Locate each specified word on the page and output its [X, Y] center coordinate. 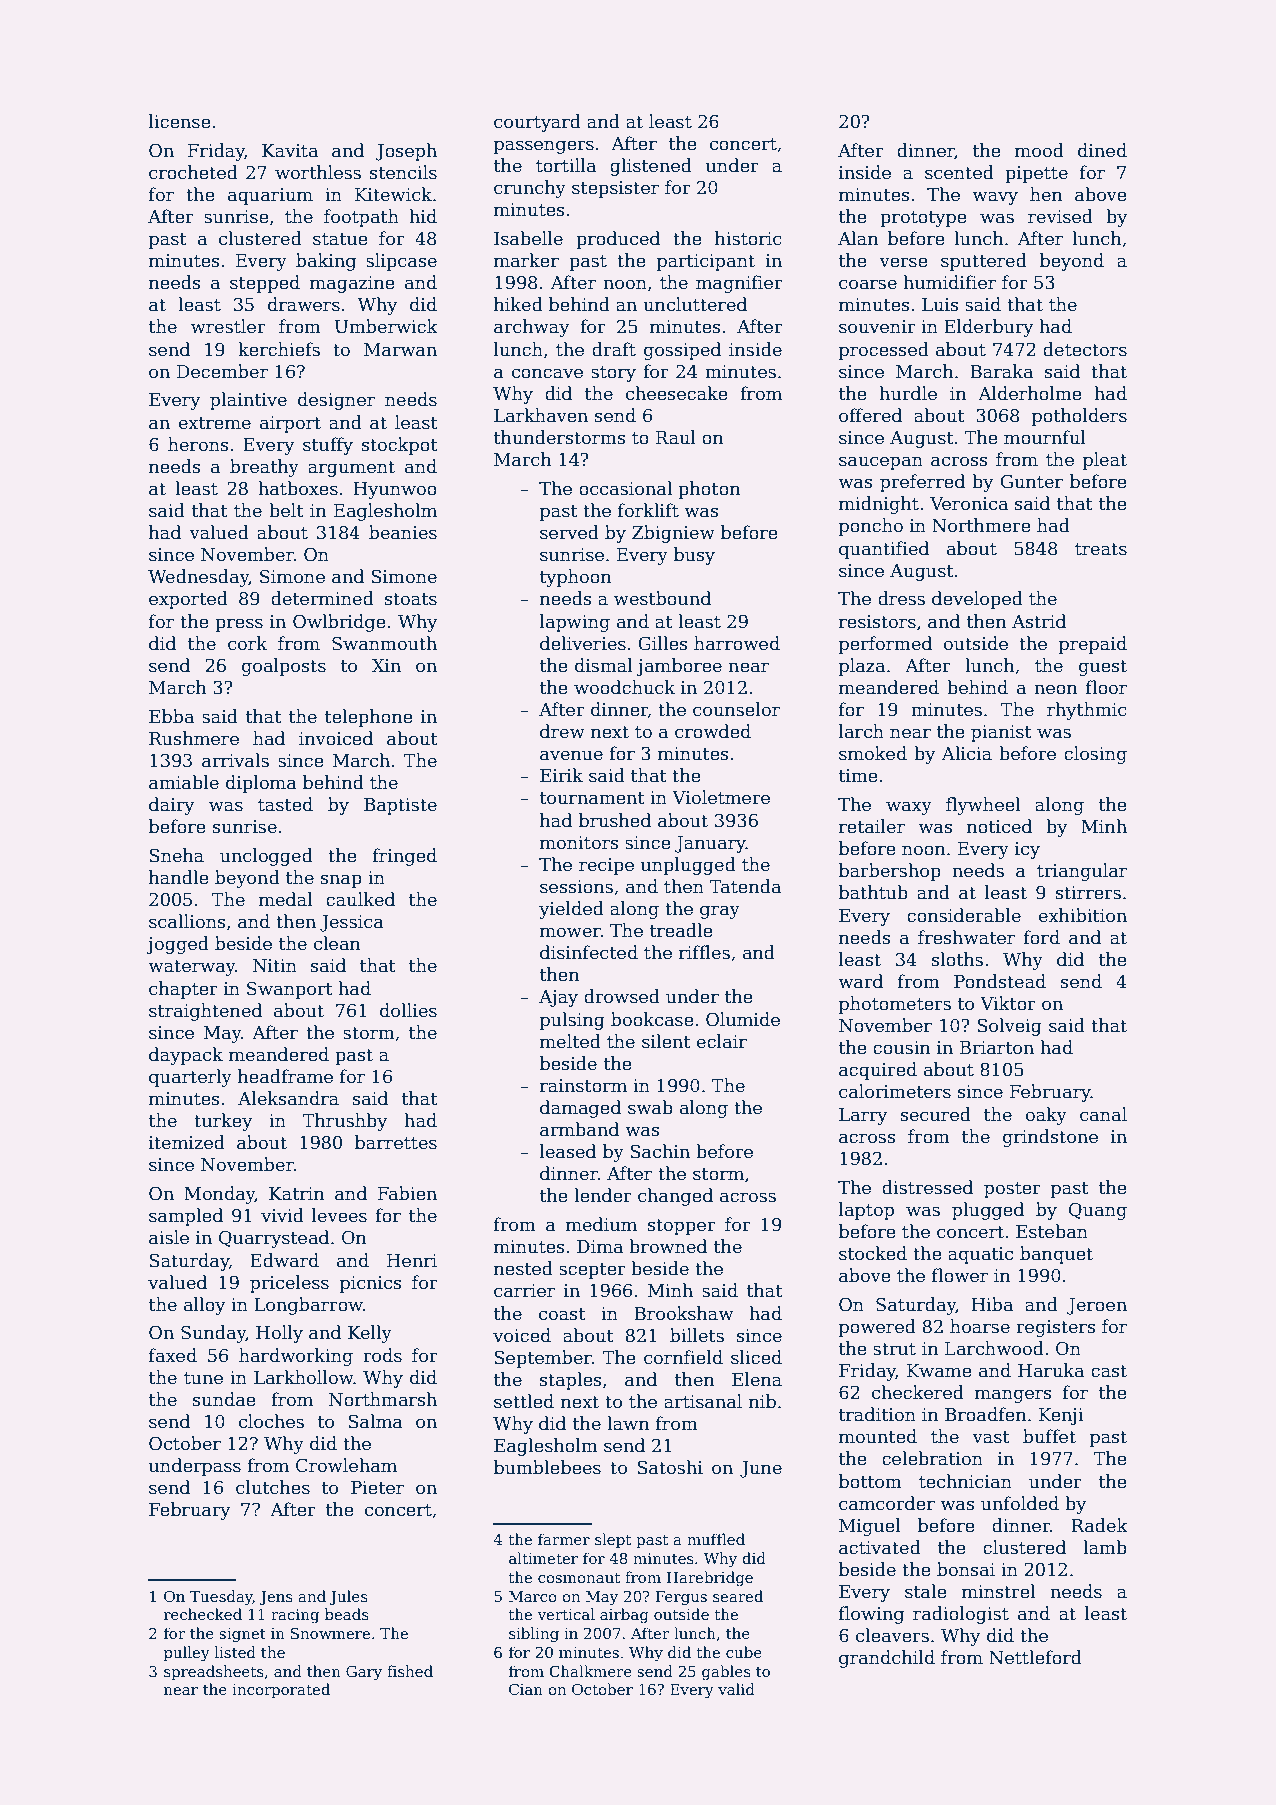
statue [340, 239]
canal [1103, 1114]
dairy [171, 806]
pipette [1036, 174]
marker [526, 260]
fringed [405, 857]
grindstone [1050, 1138]
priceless [289, 1284]
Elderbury [988, 328]
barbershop [890, 872]
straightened [205, 1012]
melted [570, 1041]
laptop [866, 1211]
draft [614, 349]
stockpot [400, 446]
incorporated [281, 1690]
